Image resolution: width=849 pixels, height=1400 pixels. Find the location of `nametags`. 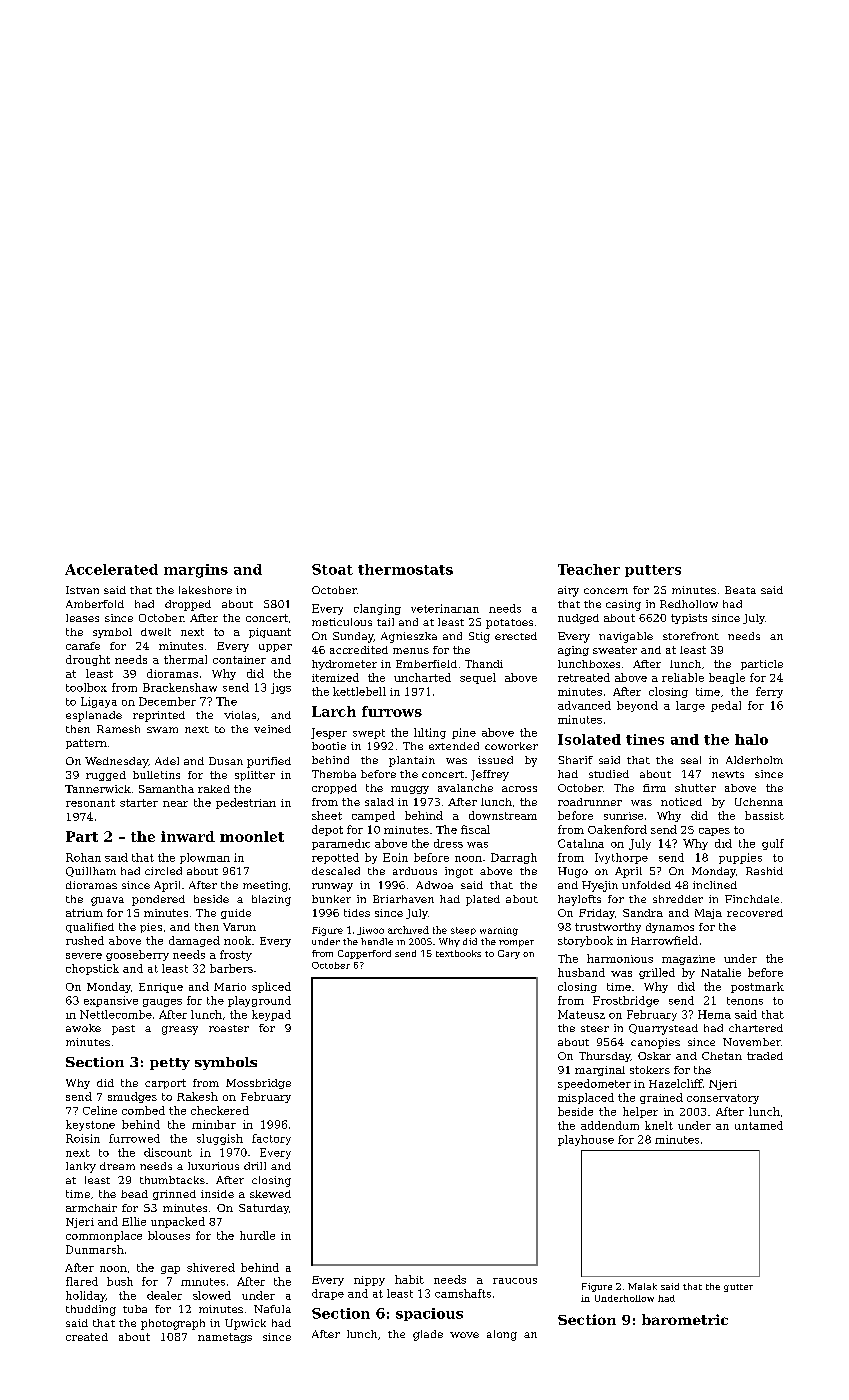

nametags is located at coordinates (225, 1338).
